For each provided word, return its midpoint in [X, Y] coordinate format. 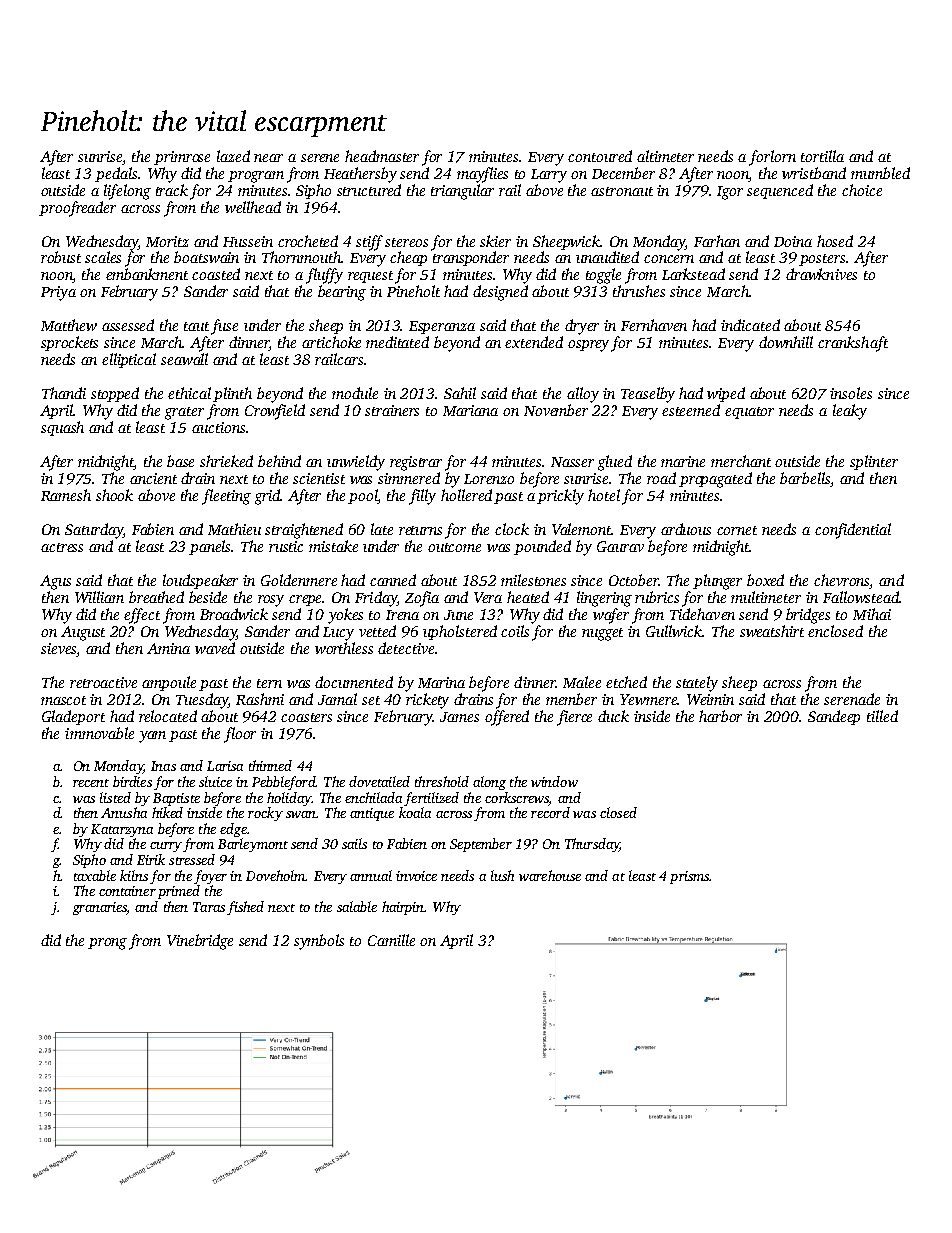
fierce [574, 718]
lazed [233, 156]
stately [697, 684]
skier [495, 241]
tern [269, 683]
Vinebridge [200, 942]
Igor [730, 193]
